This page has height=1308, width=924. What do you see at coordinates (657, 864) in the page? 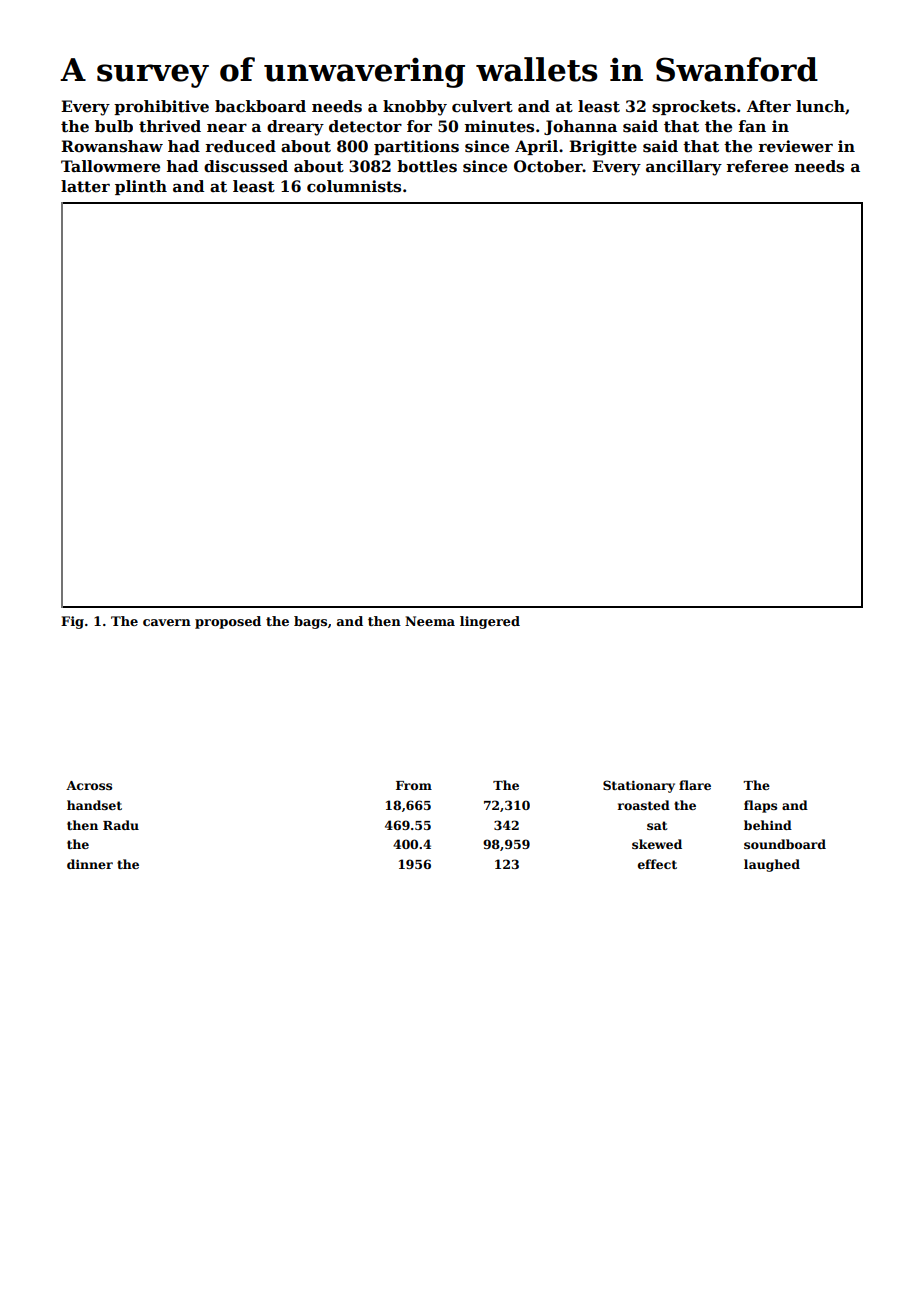
I see `effect` at bounding box center [657, 864].
